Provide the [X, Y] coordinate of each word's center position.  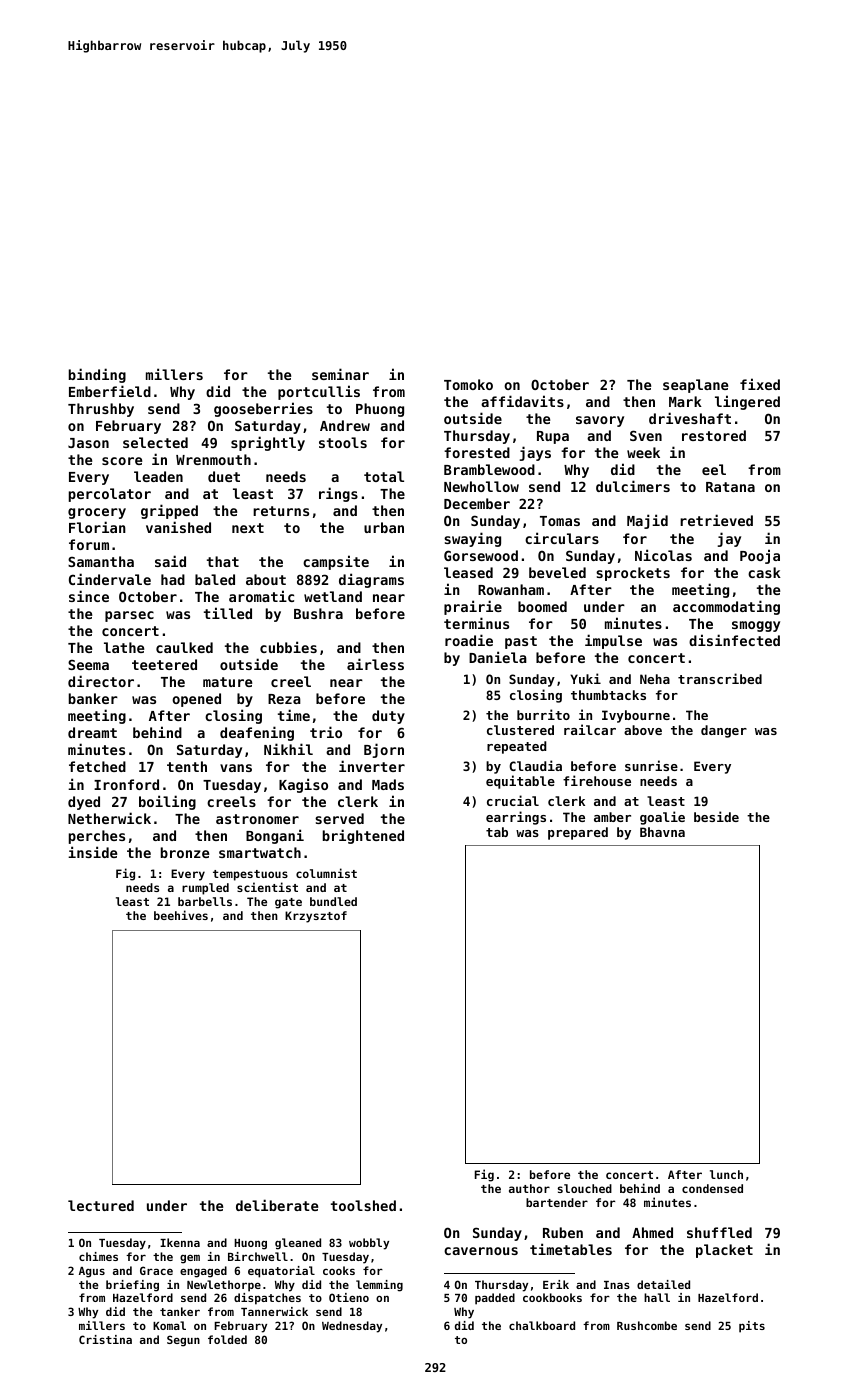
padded [495, 1299]
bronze [185, 852]
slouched [585, 1188]
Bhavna [662, 832]
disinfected [734, 640]
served [339, 818]
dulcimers [633, 486]
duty [388, 717]
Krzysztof [316, 917]
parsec [129, 616]
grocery [97, 513]
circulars [562, 538]
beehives [181, 915]
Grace [156, 1270]
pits [752, 1327]
